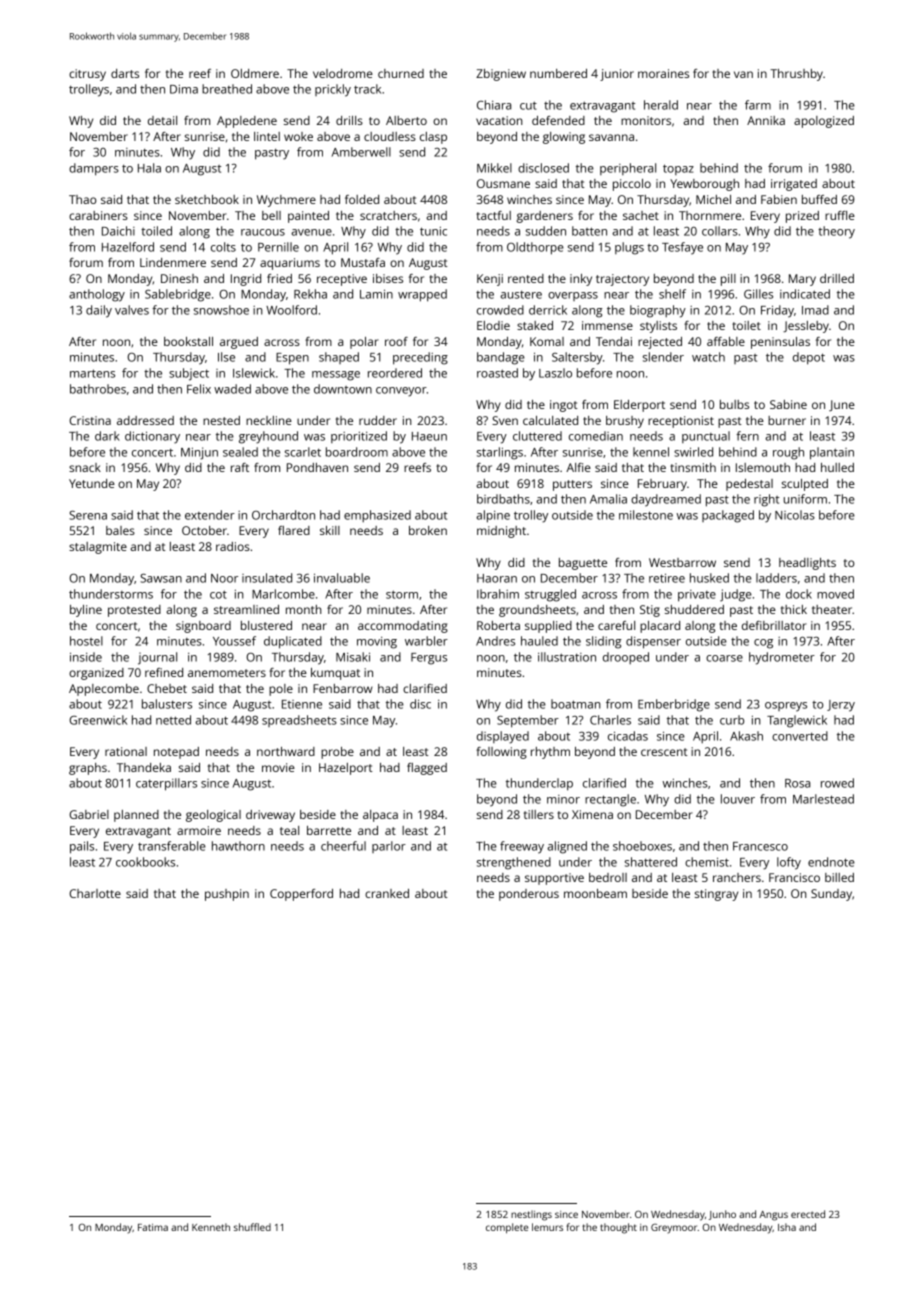 This screenshot has width=924, height=1308. Describe the element at coordinates (144, 767) in the screenshot. I see `Thandeka` at that location.
